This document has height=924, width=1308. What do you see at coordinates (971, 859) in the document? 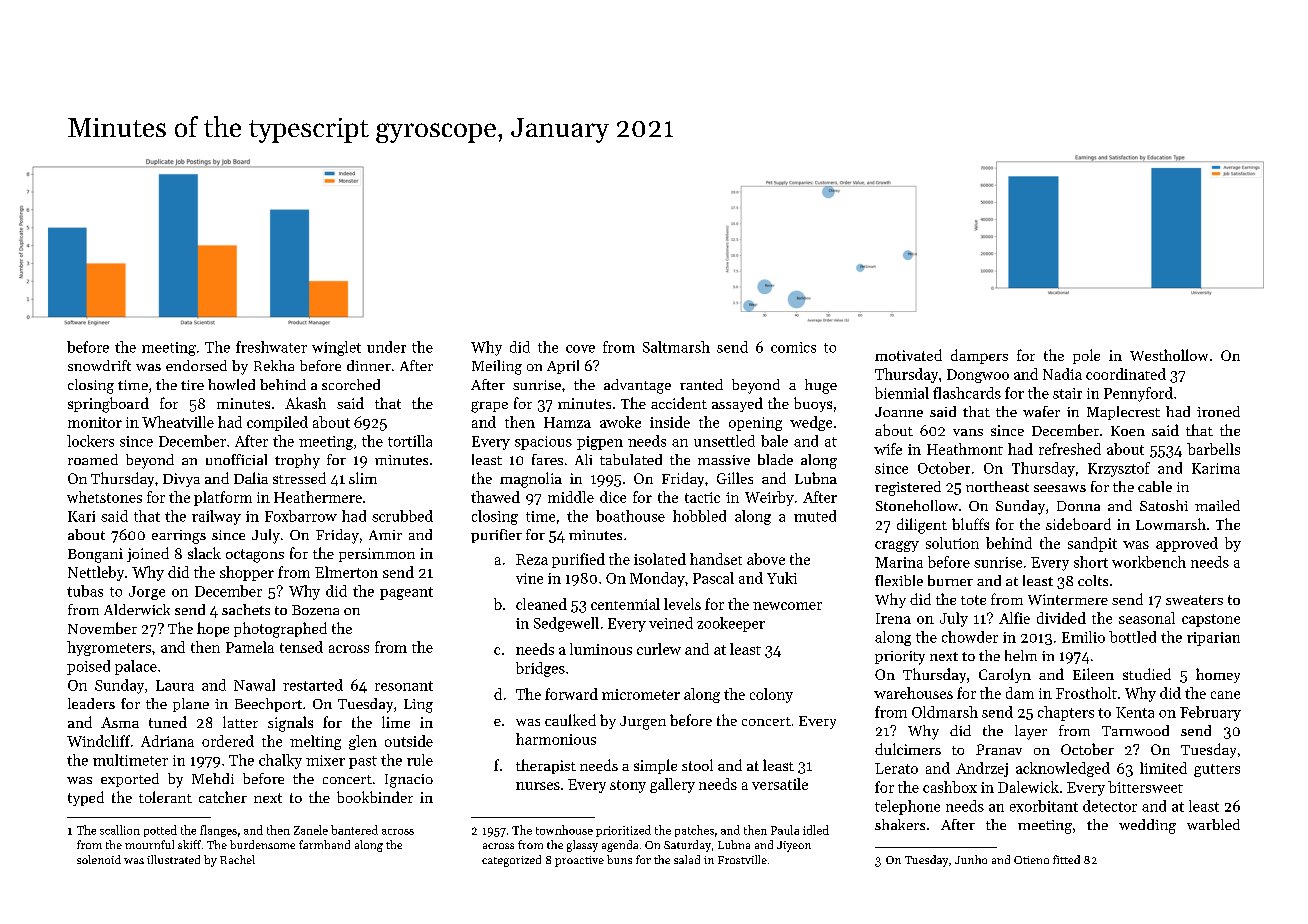
I see `Junho` at bounding box center [971, 859].
